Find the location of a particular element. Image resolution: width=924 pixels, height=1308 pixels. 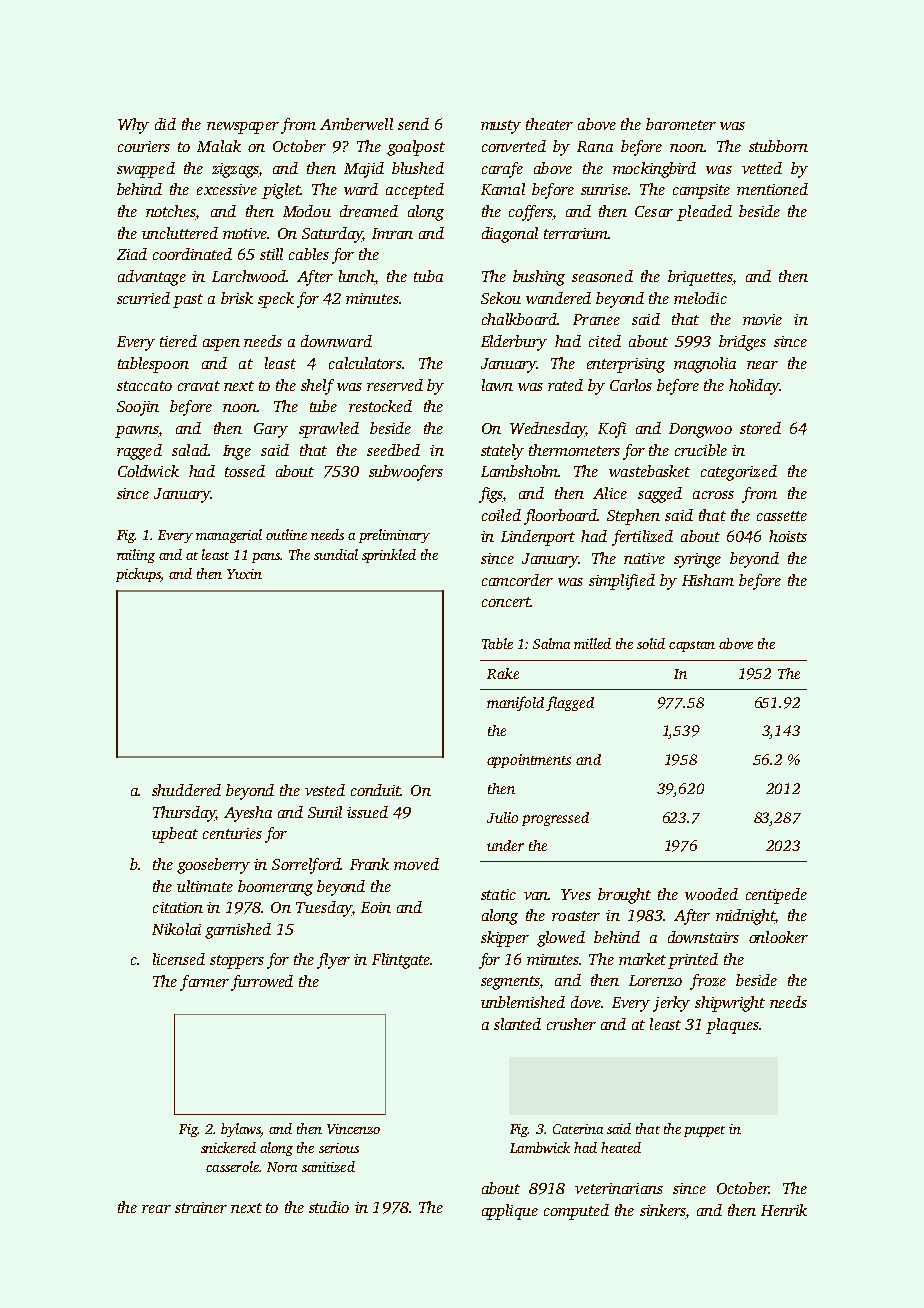

movie is located at coordinates (762, 319).
